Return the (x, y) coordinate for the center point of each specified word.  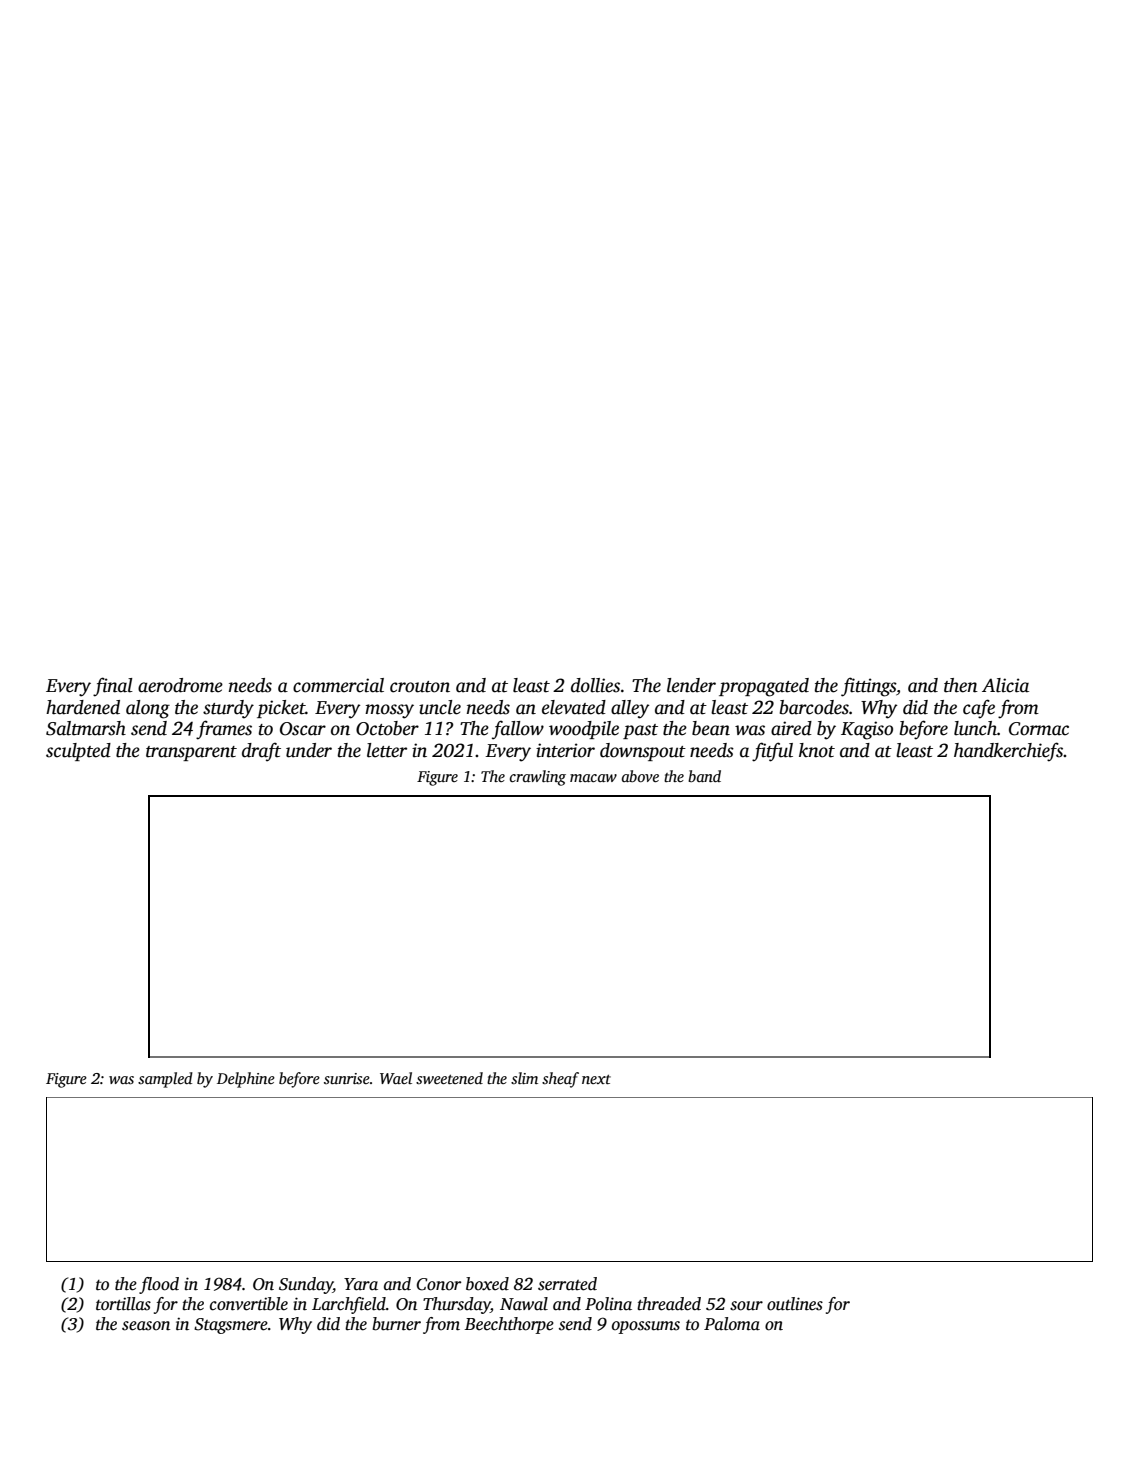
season (146, 1326)
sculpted (78, 752)
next (596, 1079)
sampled (165, 1080)
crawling (538, 778)
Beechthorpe (509, 1325)
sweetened (449, 1078)
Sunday (306, 1285)
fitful (772, 752)
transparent (191, 753)
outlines (795, 1304)
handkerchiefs (1008, 752)
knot (817, 750)
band (704, 776)
